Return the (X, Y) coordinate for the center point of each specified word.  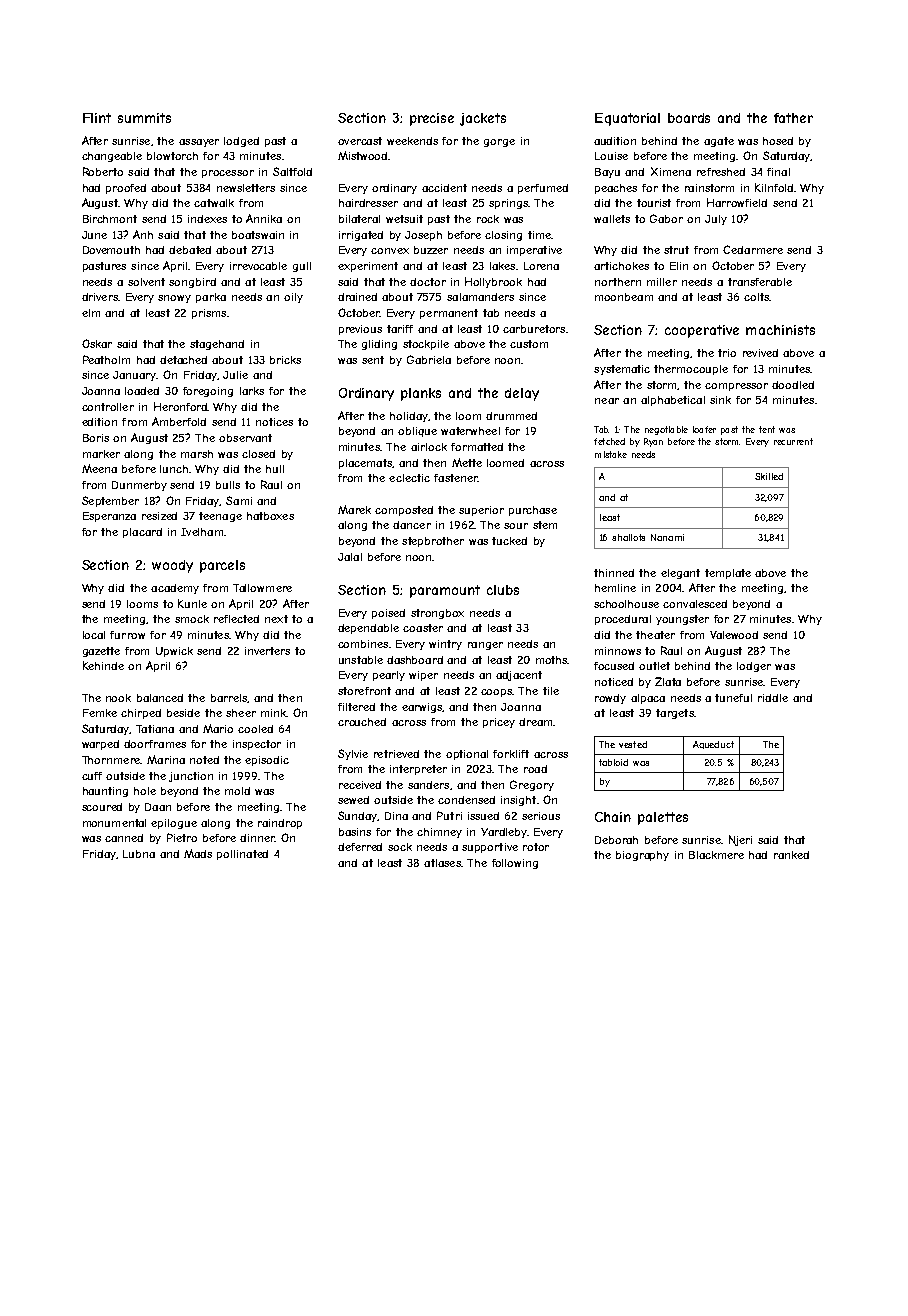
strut (676, 250)
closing (503, 236)
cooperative (702, 331)
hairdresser (368, 203)
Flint (97, 118)
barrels (229, 698)
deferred (360, 847)
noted (204, 760)
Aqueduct (713, 745)
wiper (423, 676)
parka (211, 298)
